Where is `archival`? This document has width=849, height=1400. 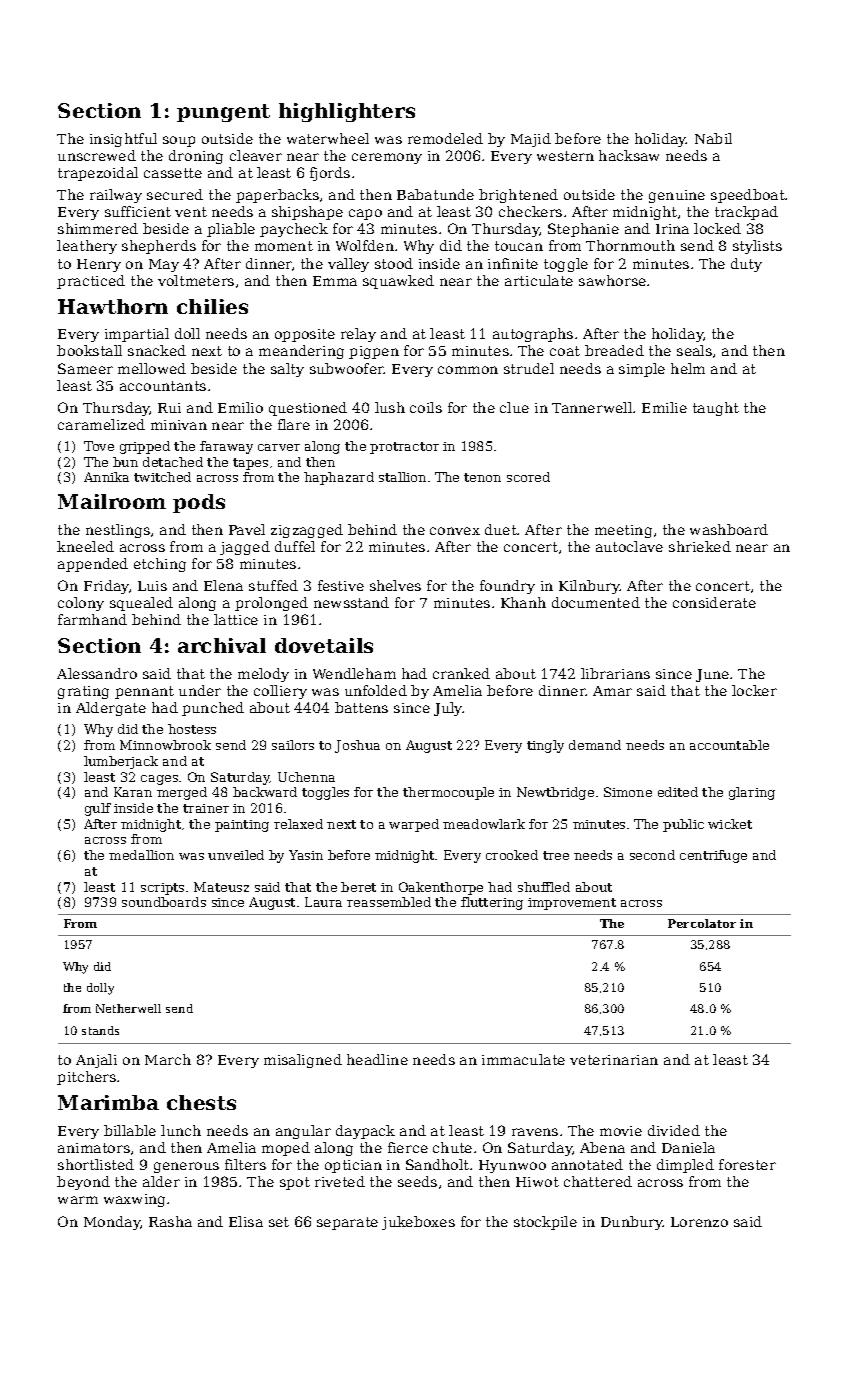 archival is located at coordinates (222, 645).
